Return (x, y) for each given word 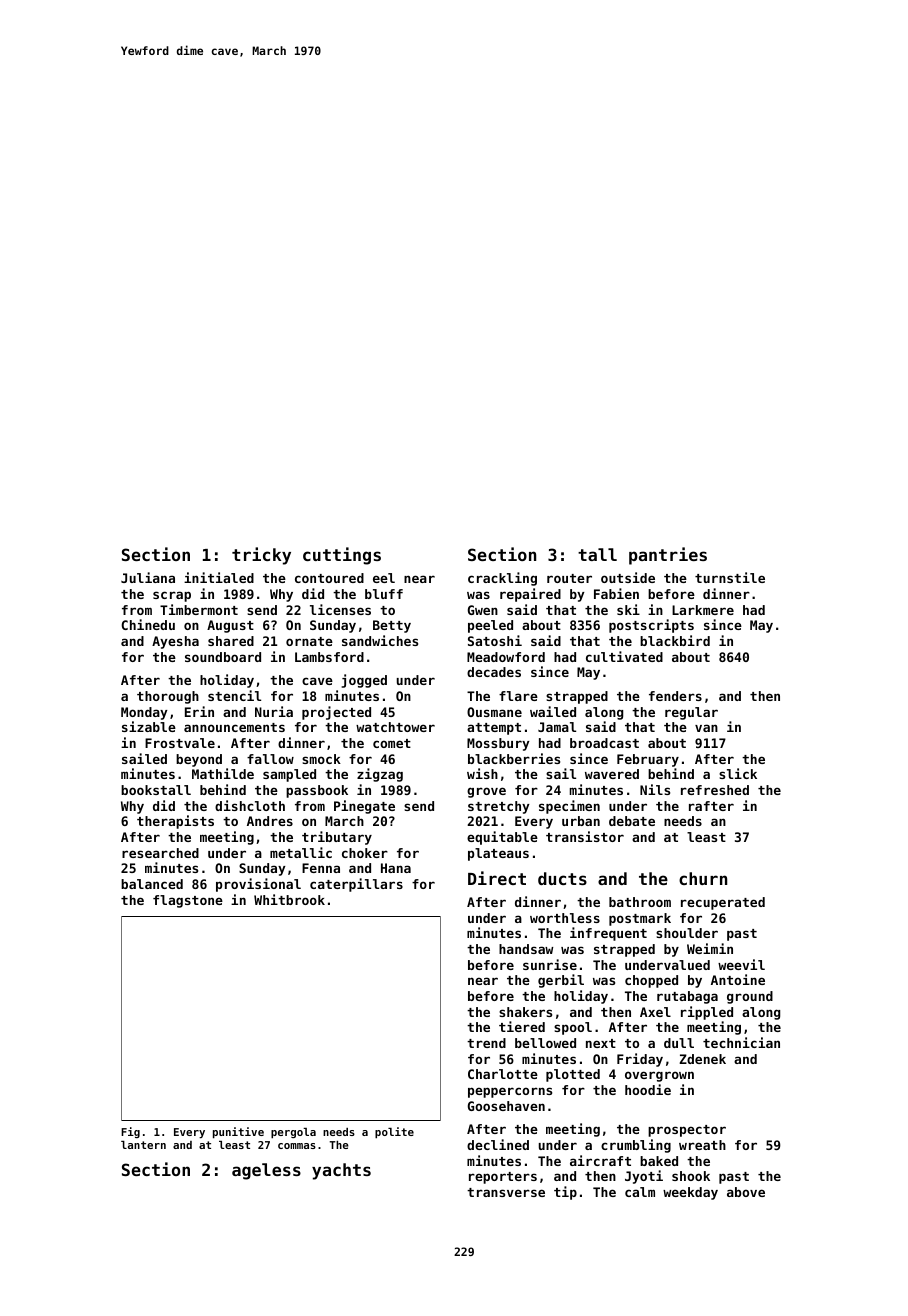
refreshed (715, 790)
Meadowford (506, 657)
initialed (219, 577)
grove (486, 792)
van (706, 728)
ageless (266, 1171)
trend (486, 1043)
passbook (317, 791)
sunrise (550, 964)
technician (741, 1042)
